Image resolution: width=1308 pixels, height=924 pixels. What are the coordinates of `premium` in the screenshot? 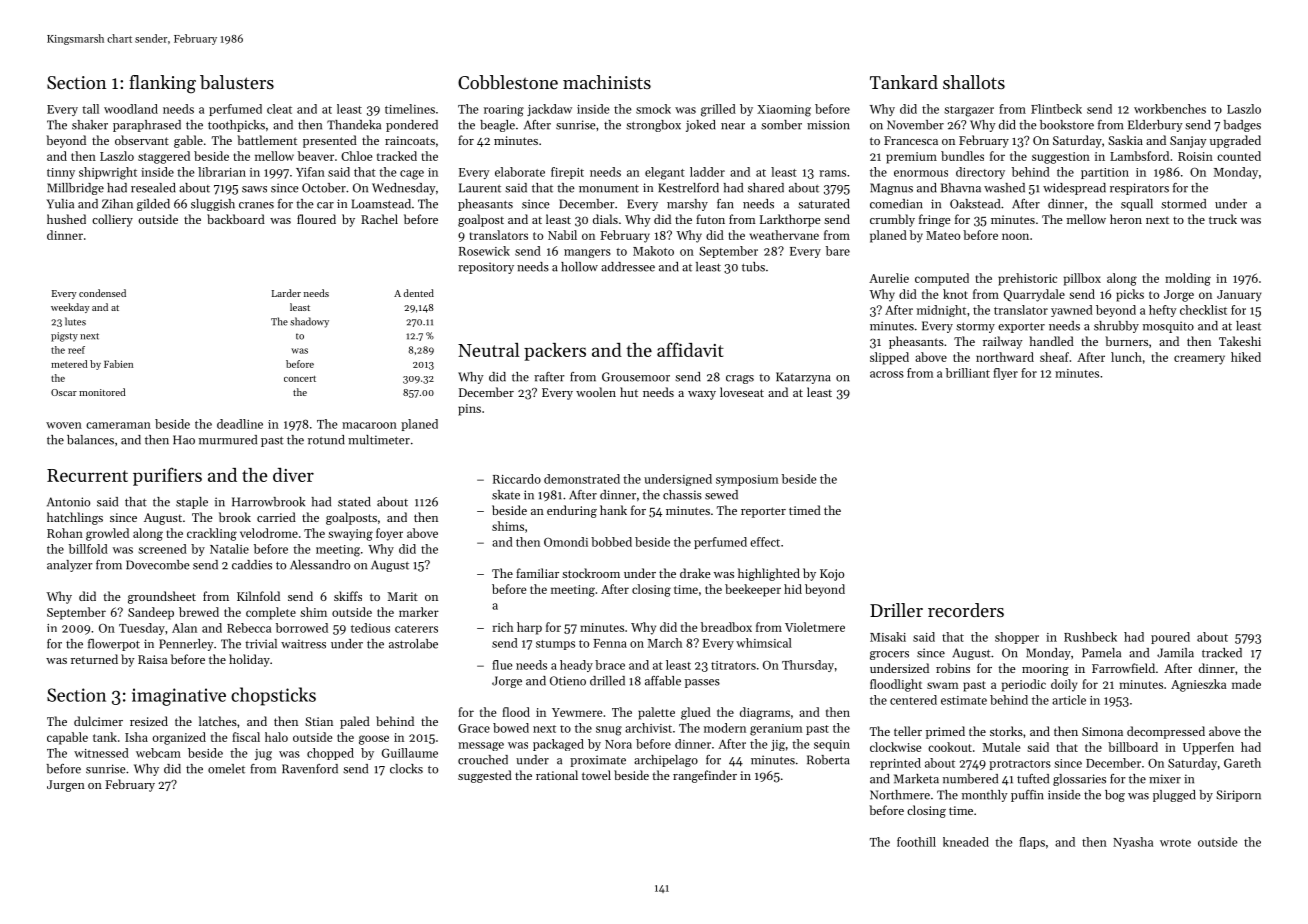 It's located at (911, 158).
